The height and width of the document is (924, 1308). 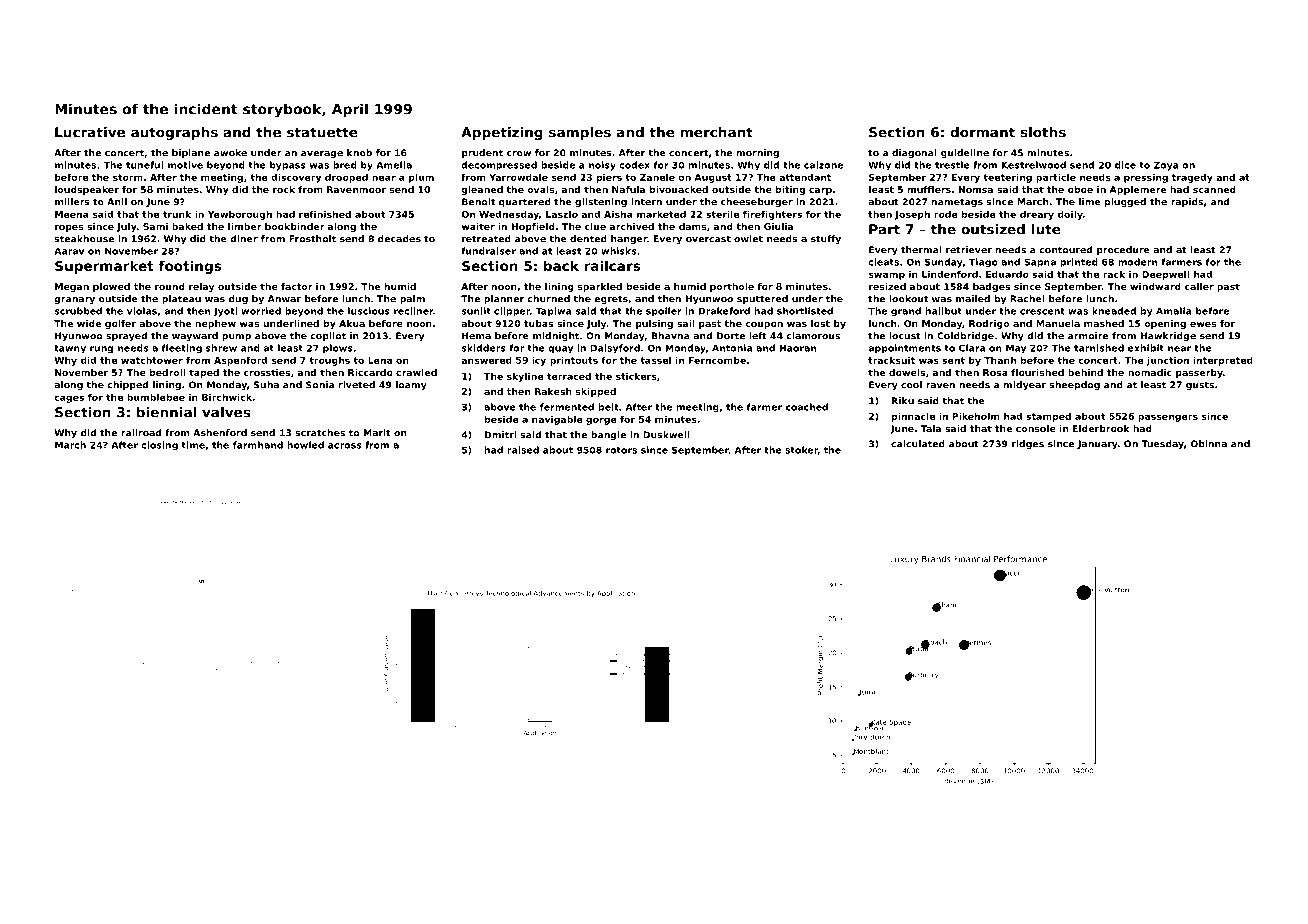 I want to click on samples, so click(x=580, y=133).
